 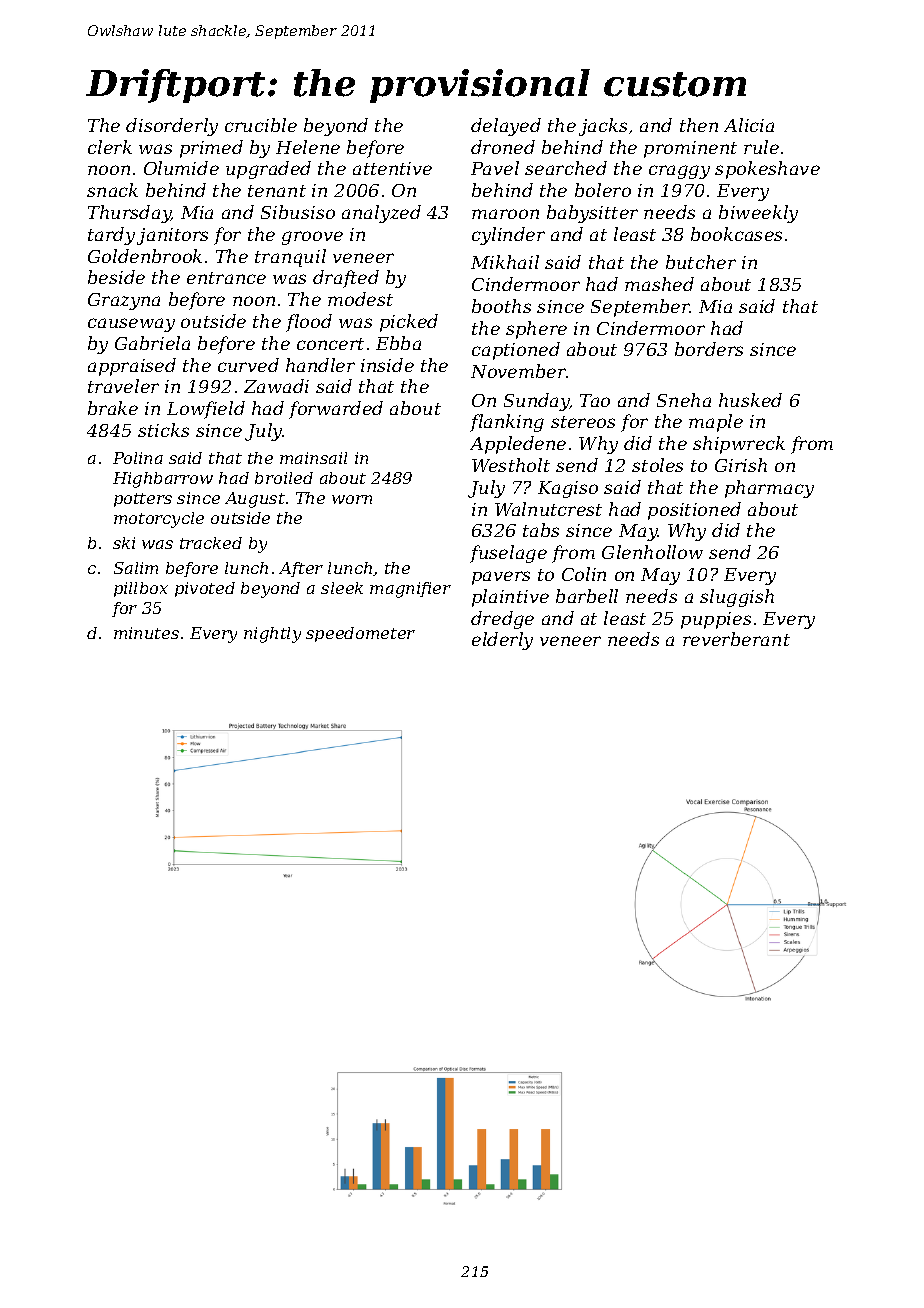 I want to click on worn, so click(x=352, y=499).
